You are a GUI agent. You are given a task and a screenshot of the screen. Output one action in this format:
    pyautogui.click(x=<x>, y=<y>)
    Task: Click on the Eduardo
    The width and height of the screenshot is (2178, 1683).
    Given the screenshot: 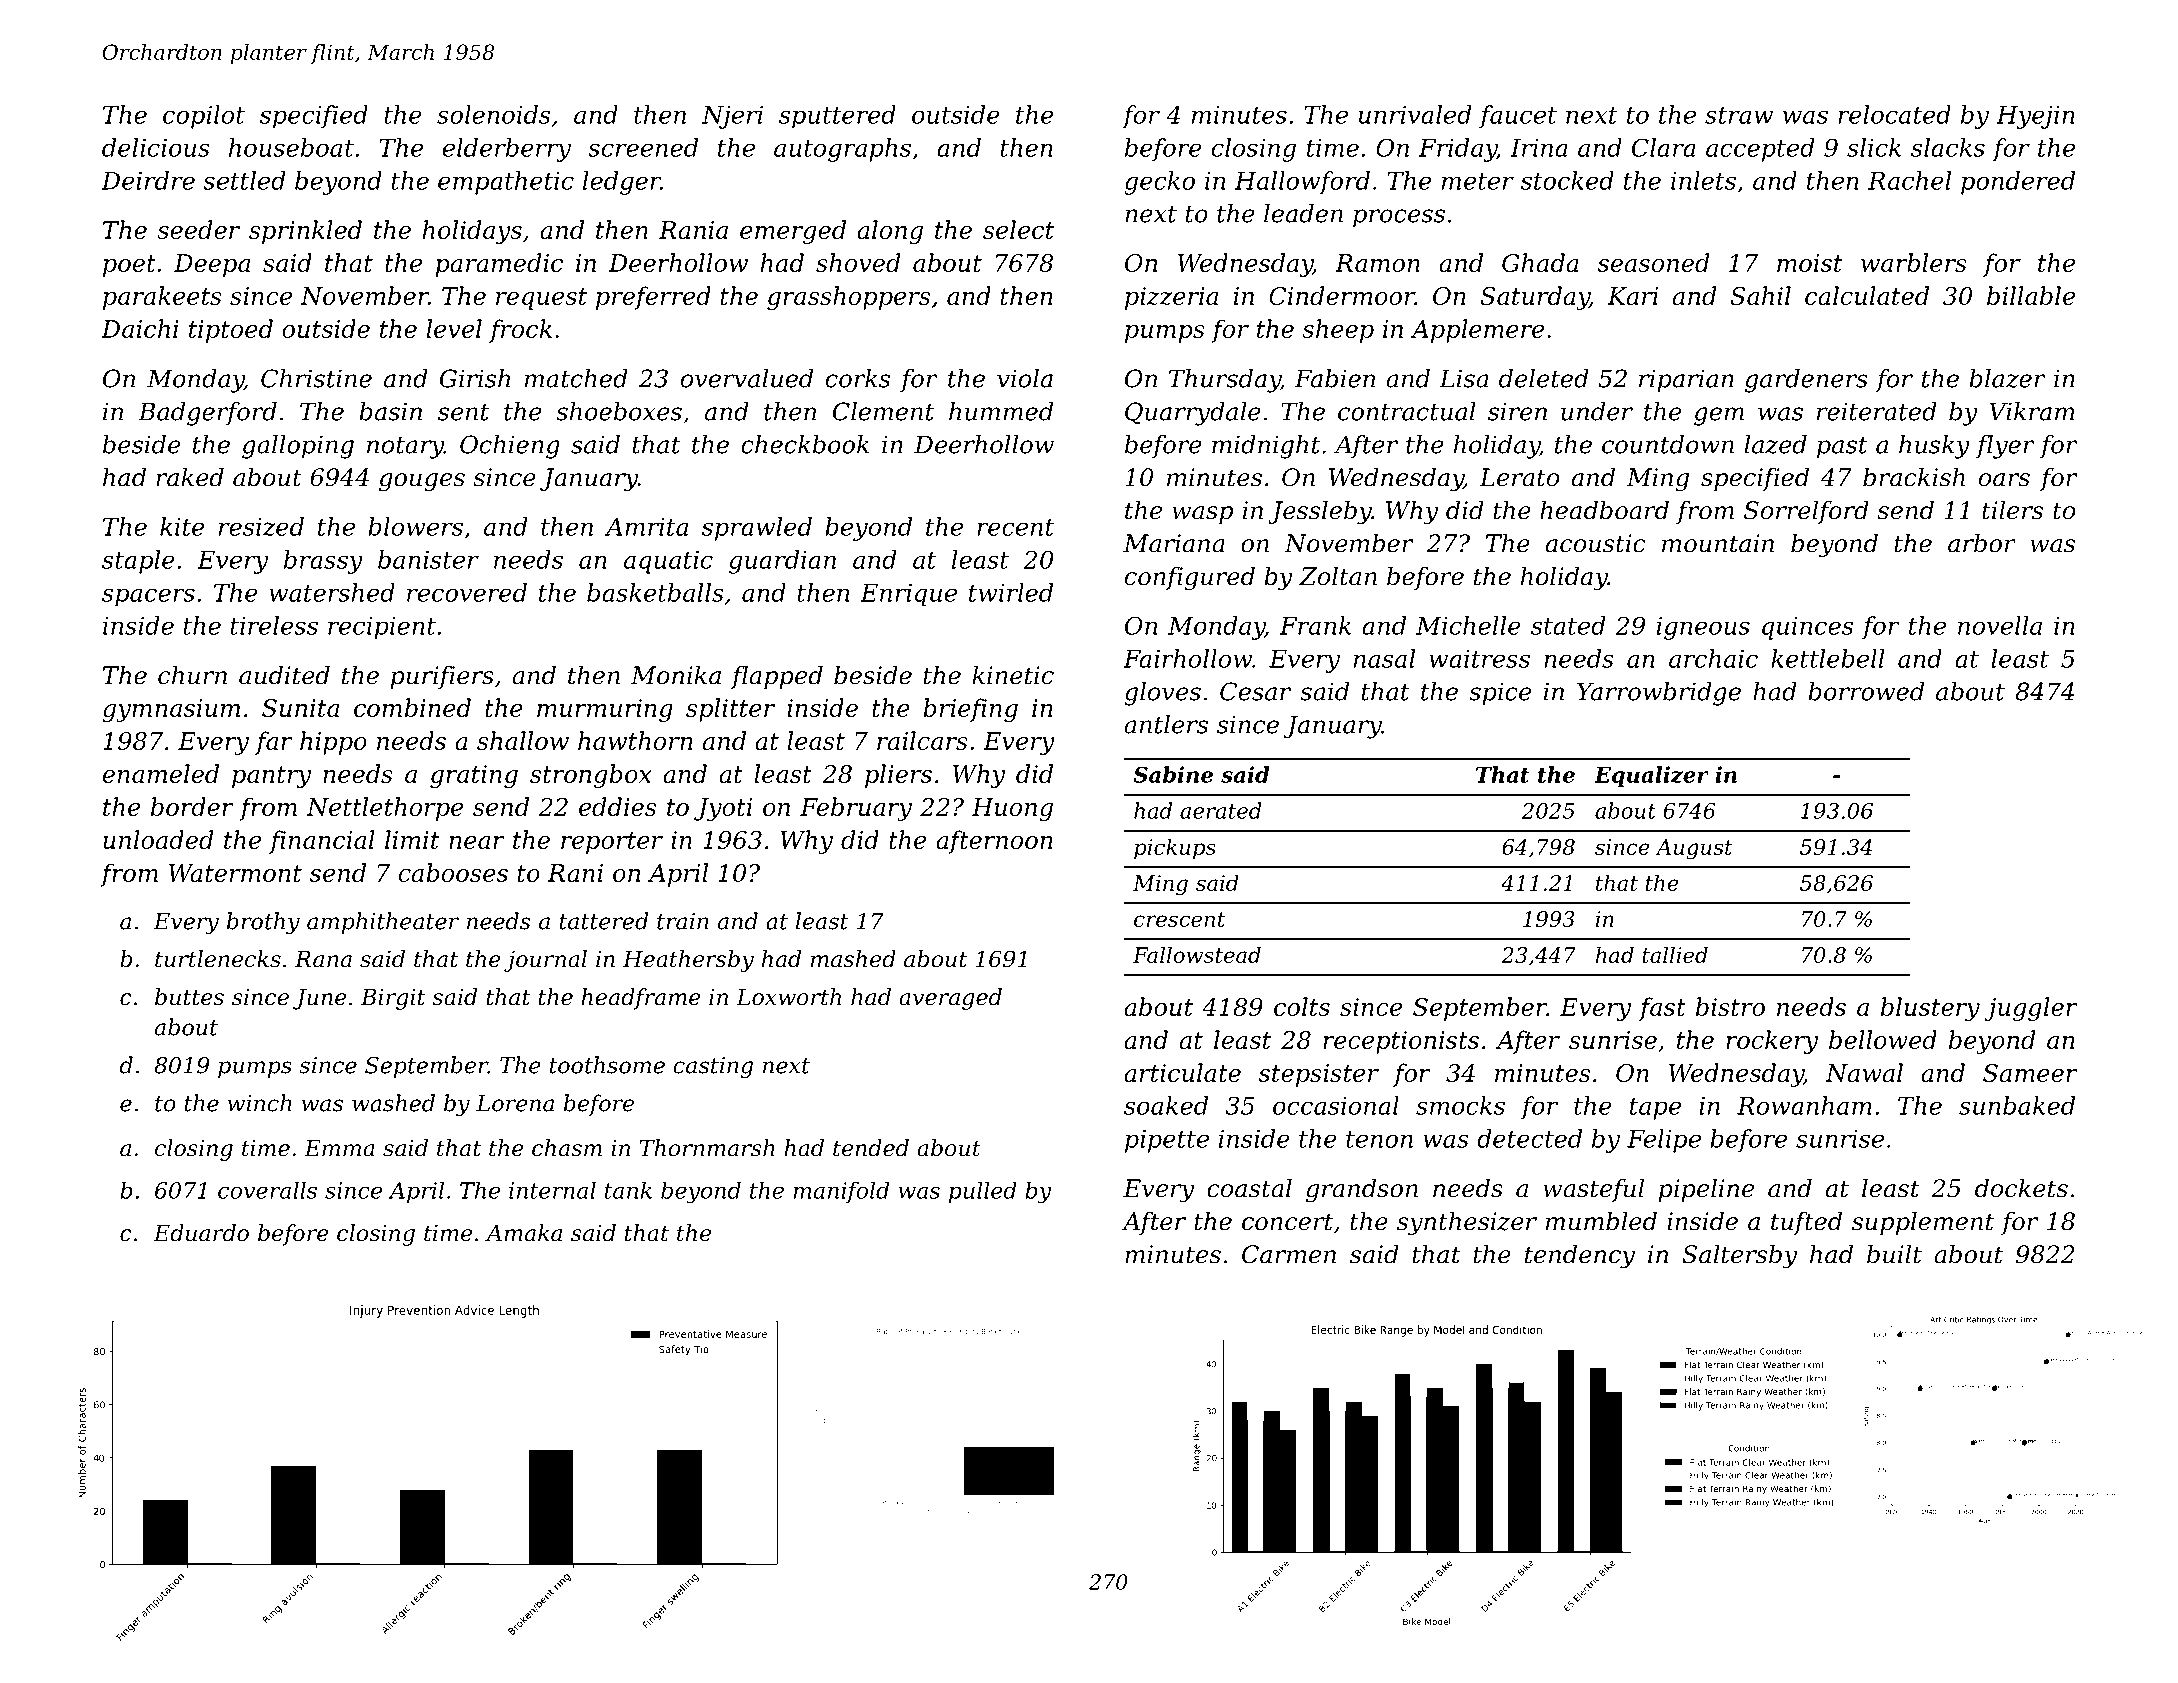 What is the action you would take?
    pyautogui.click(x=201, y=1233)
